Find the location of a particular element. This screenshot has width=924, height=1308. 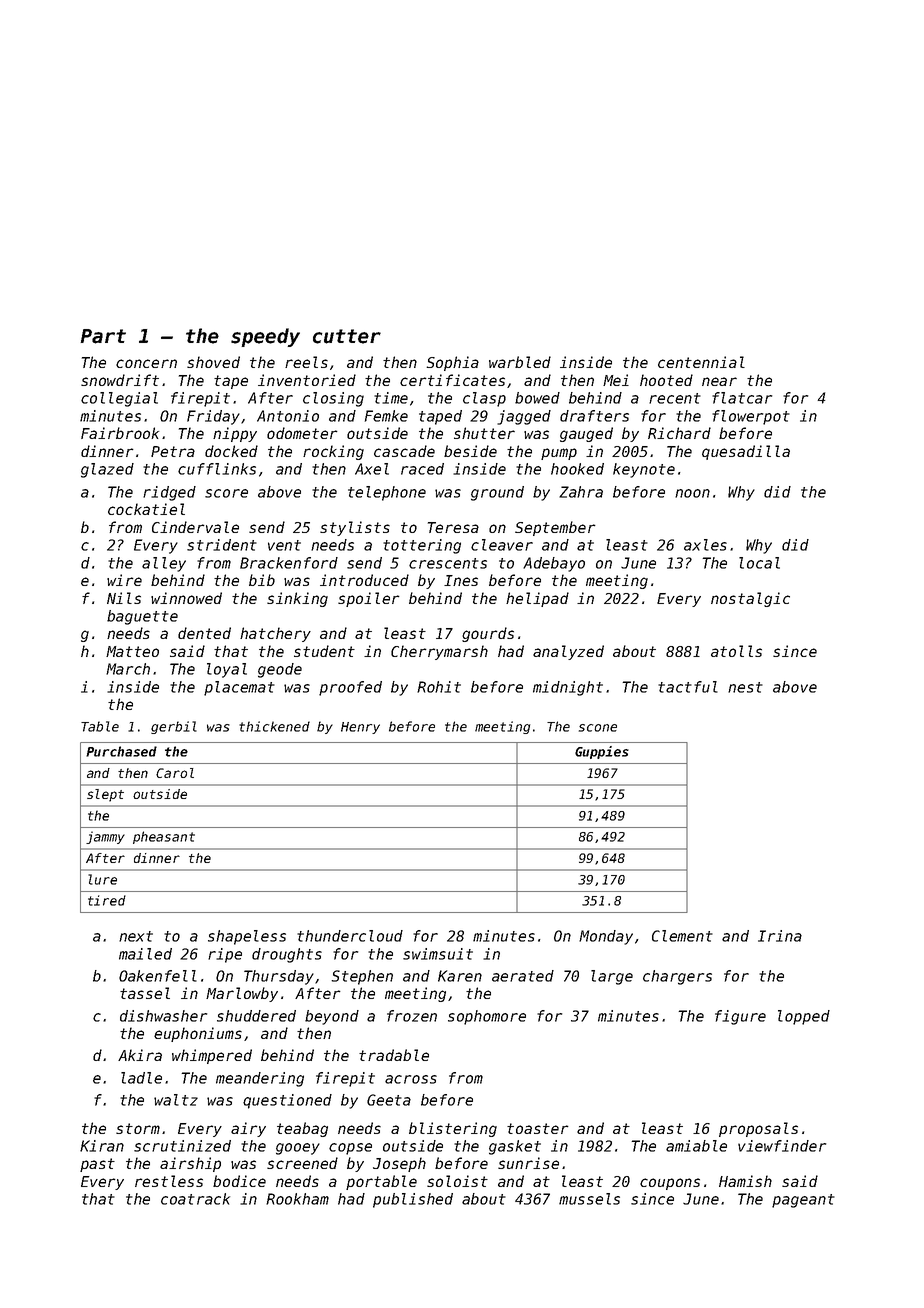

Guppies is located at coordinates (602, 752).
